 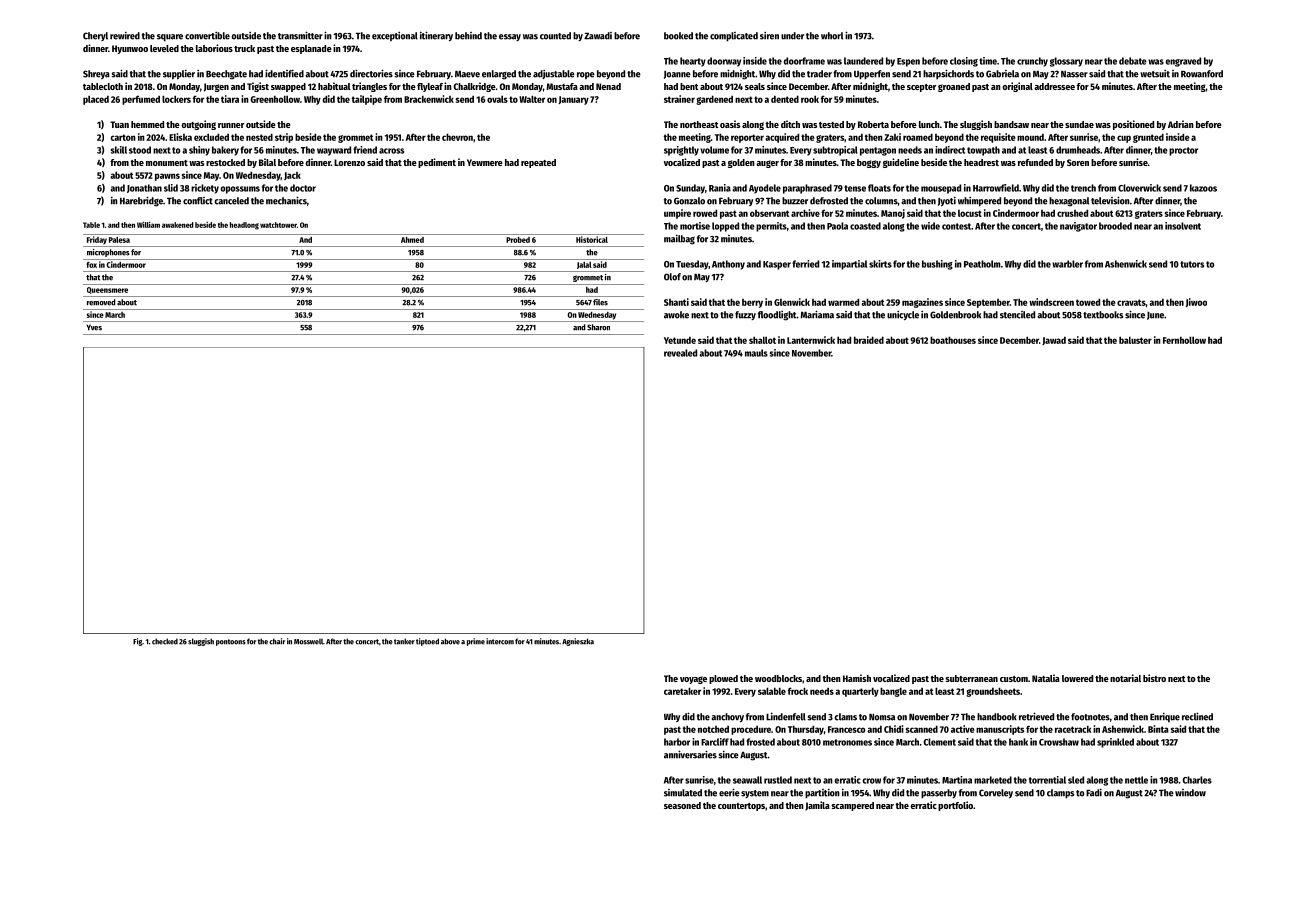 What do you see at coordinates (804, 61) in the screenshot?
I see `doorframe` at bounding box center [804, 61].
